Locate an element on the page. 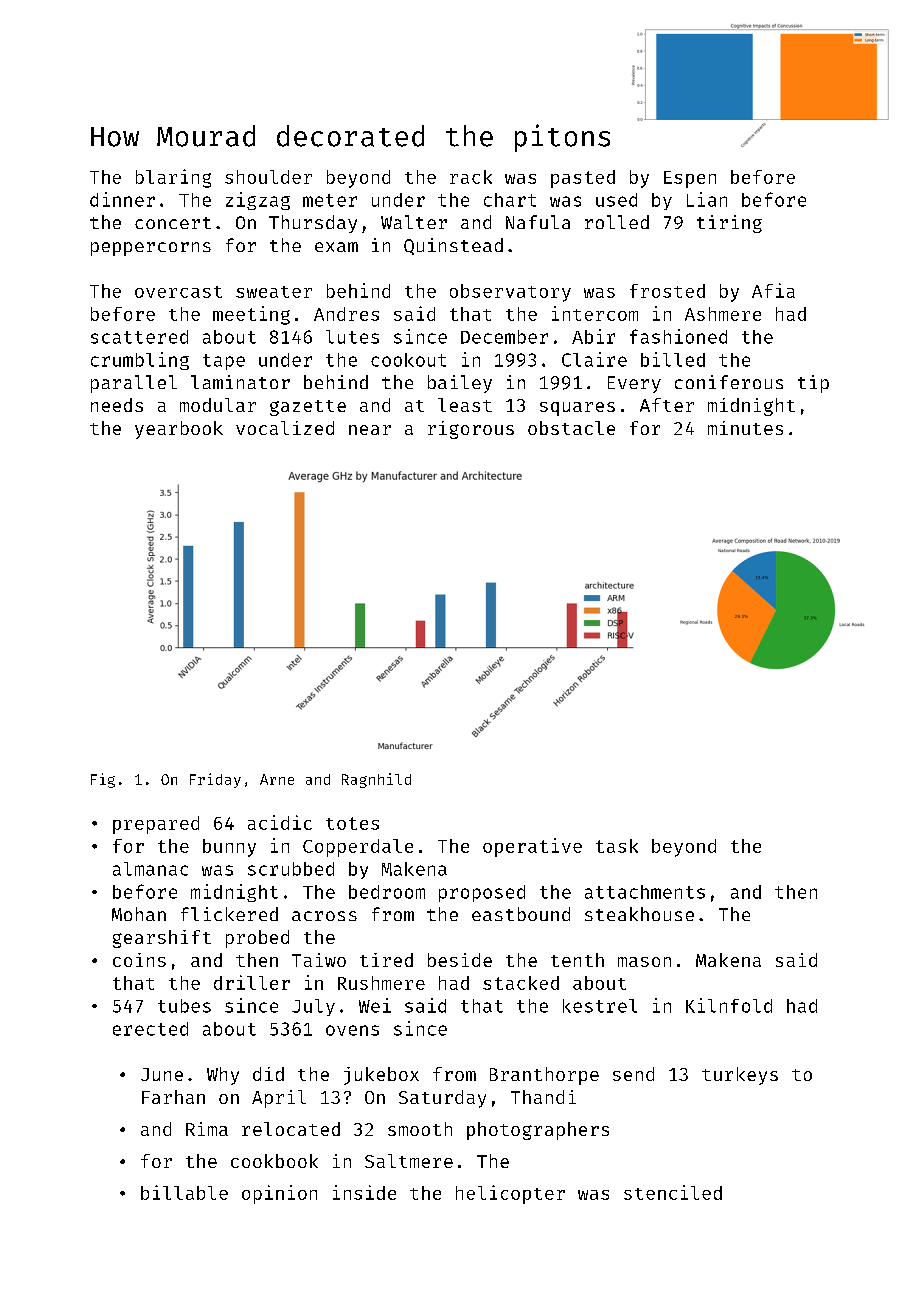  Farhan is located at coordinates (173, 1097).
